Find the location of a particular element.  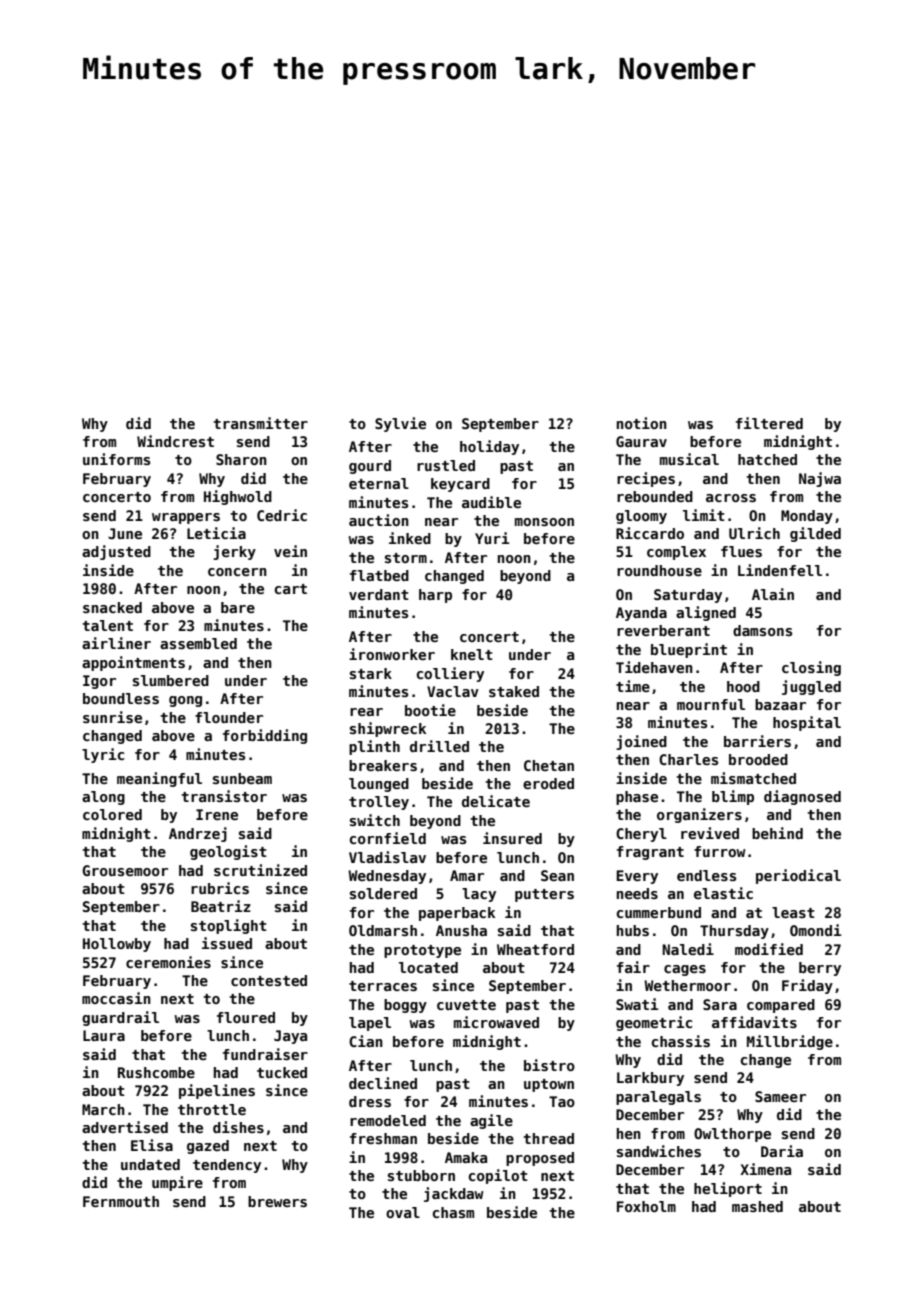

harp is located at coordinates (435, 596).
